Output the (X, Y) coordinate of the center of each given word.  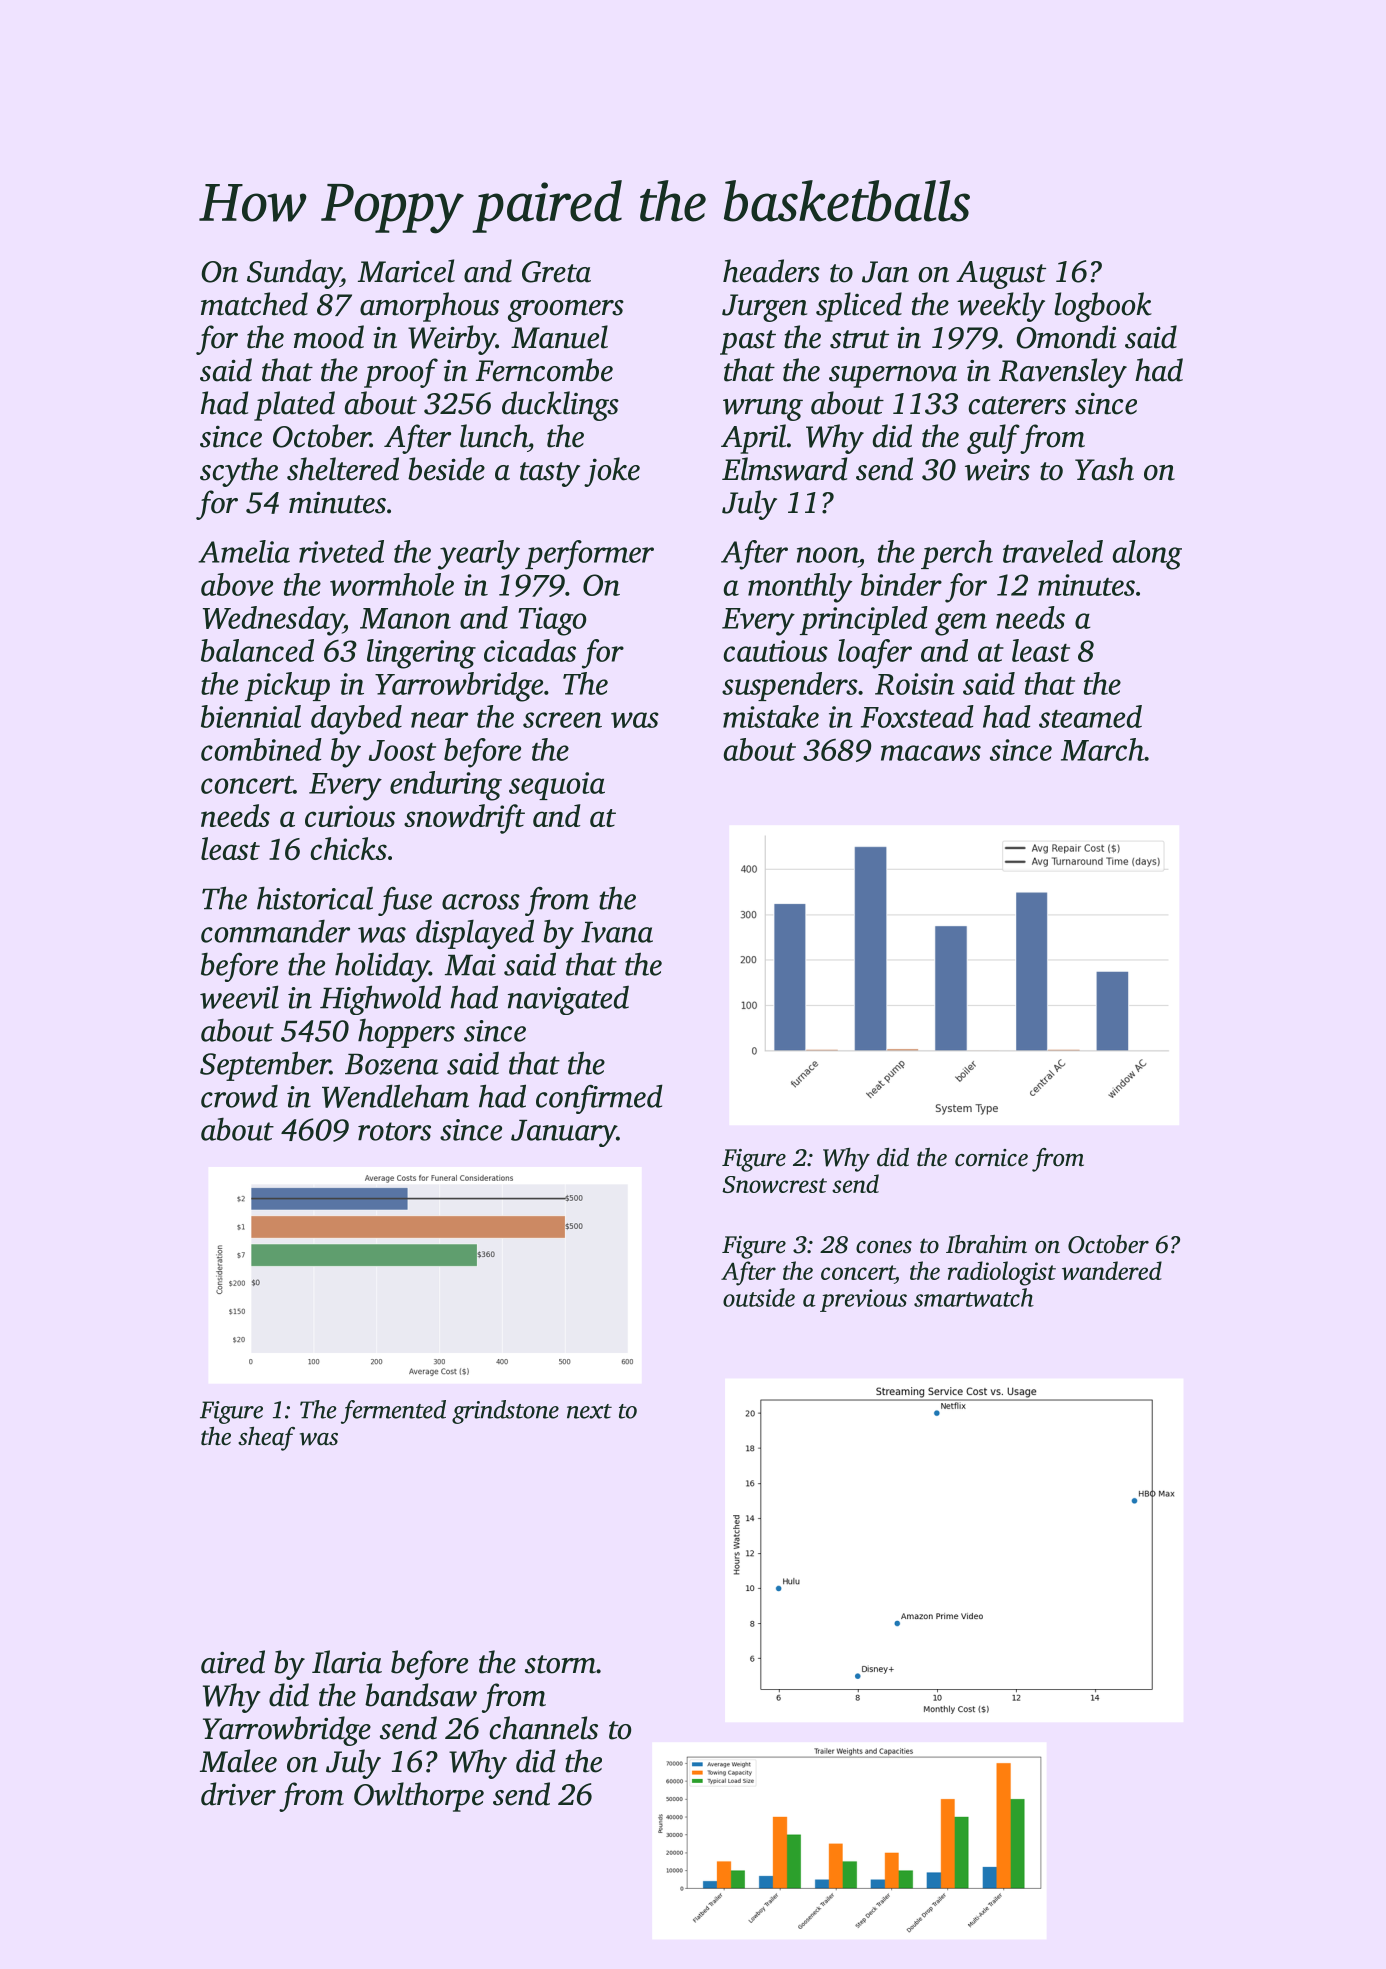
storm (560, 1664)
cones (884, 1247)
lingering (421, 654)
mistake (771, 716)
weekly (1001, 307)
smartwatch (974, 1297)
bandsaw (421, 1695)
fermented (393, 1412)
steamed (1090, 716)
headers (771, 271)
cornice (991, 1158)
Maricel (406, 271)
